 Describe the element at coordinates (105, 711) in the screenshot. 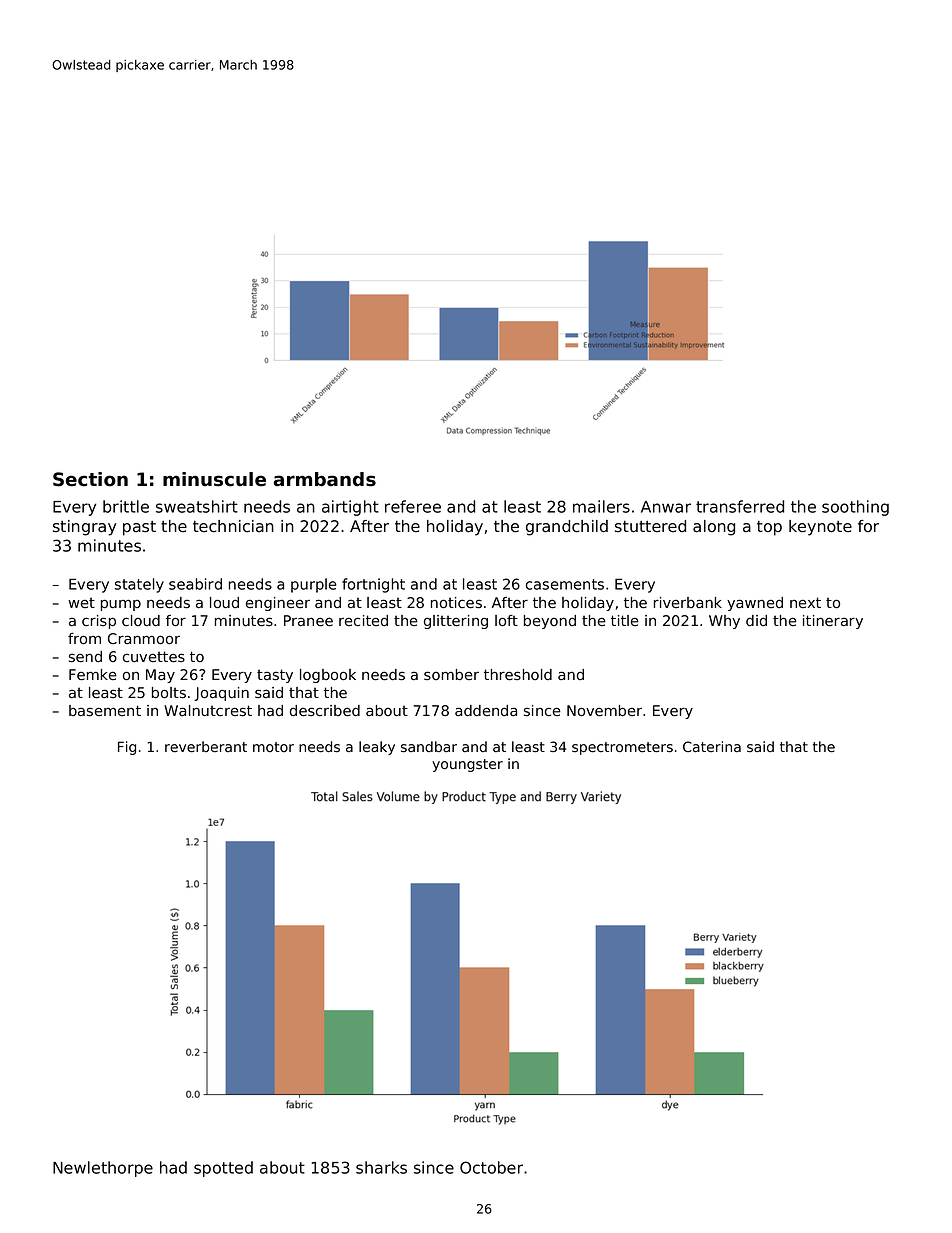

I see `basement` at that location.
